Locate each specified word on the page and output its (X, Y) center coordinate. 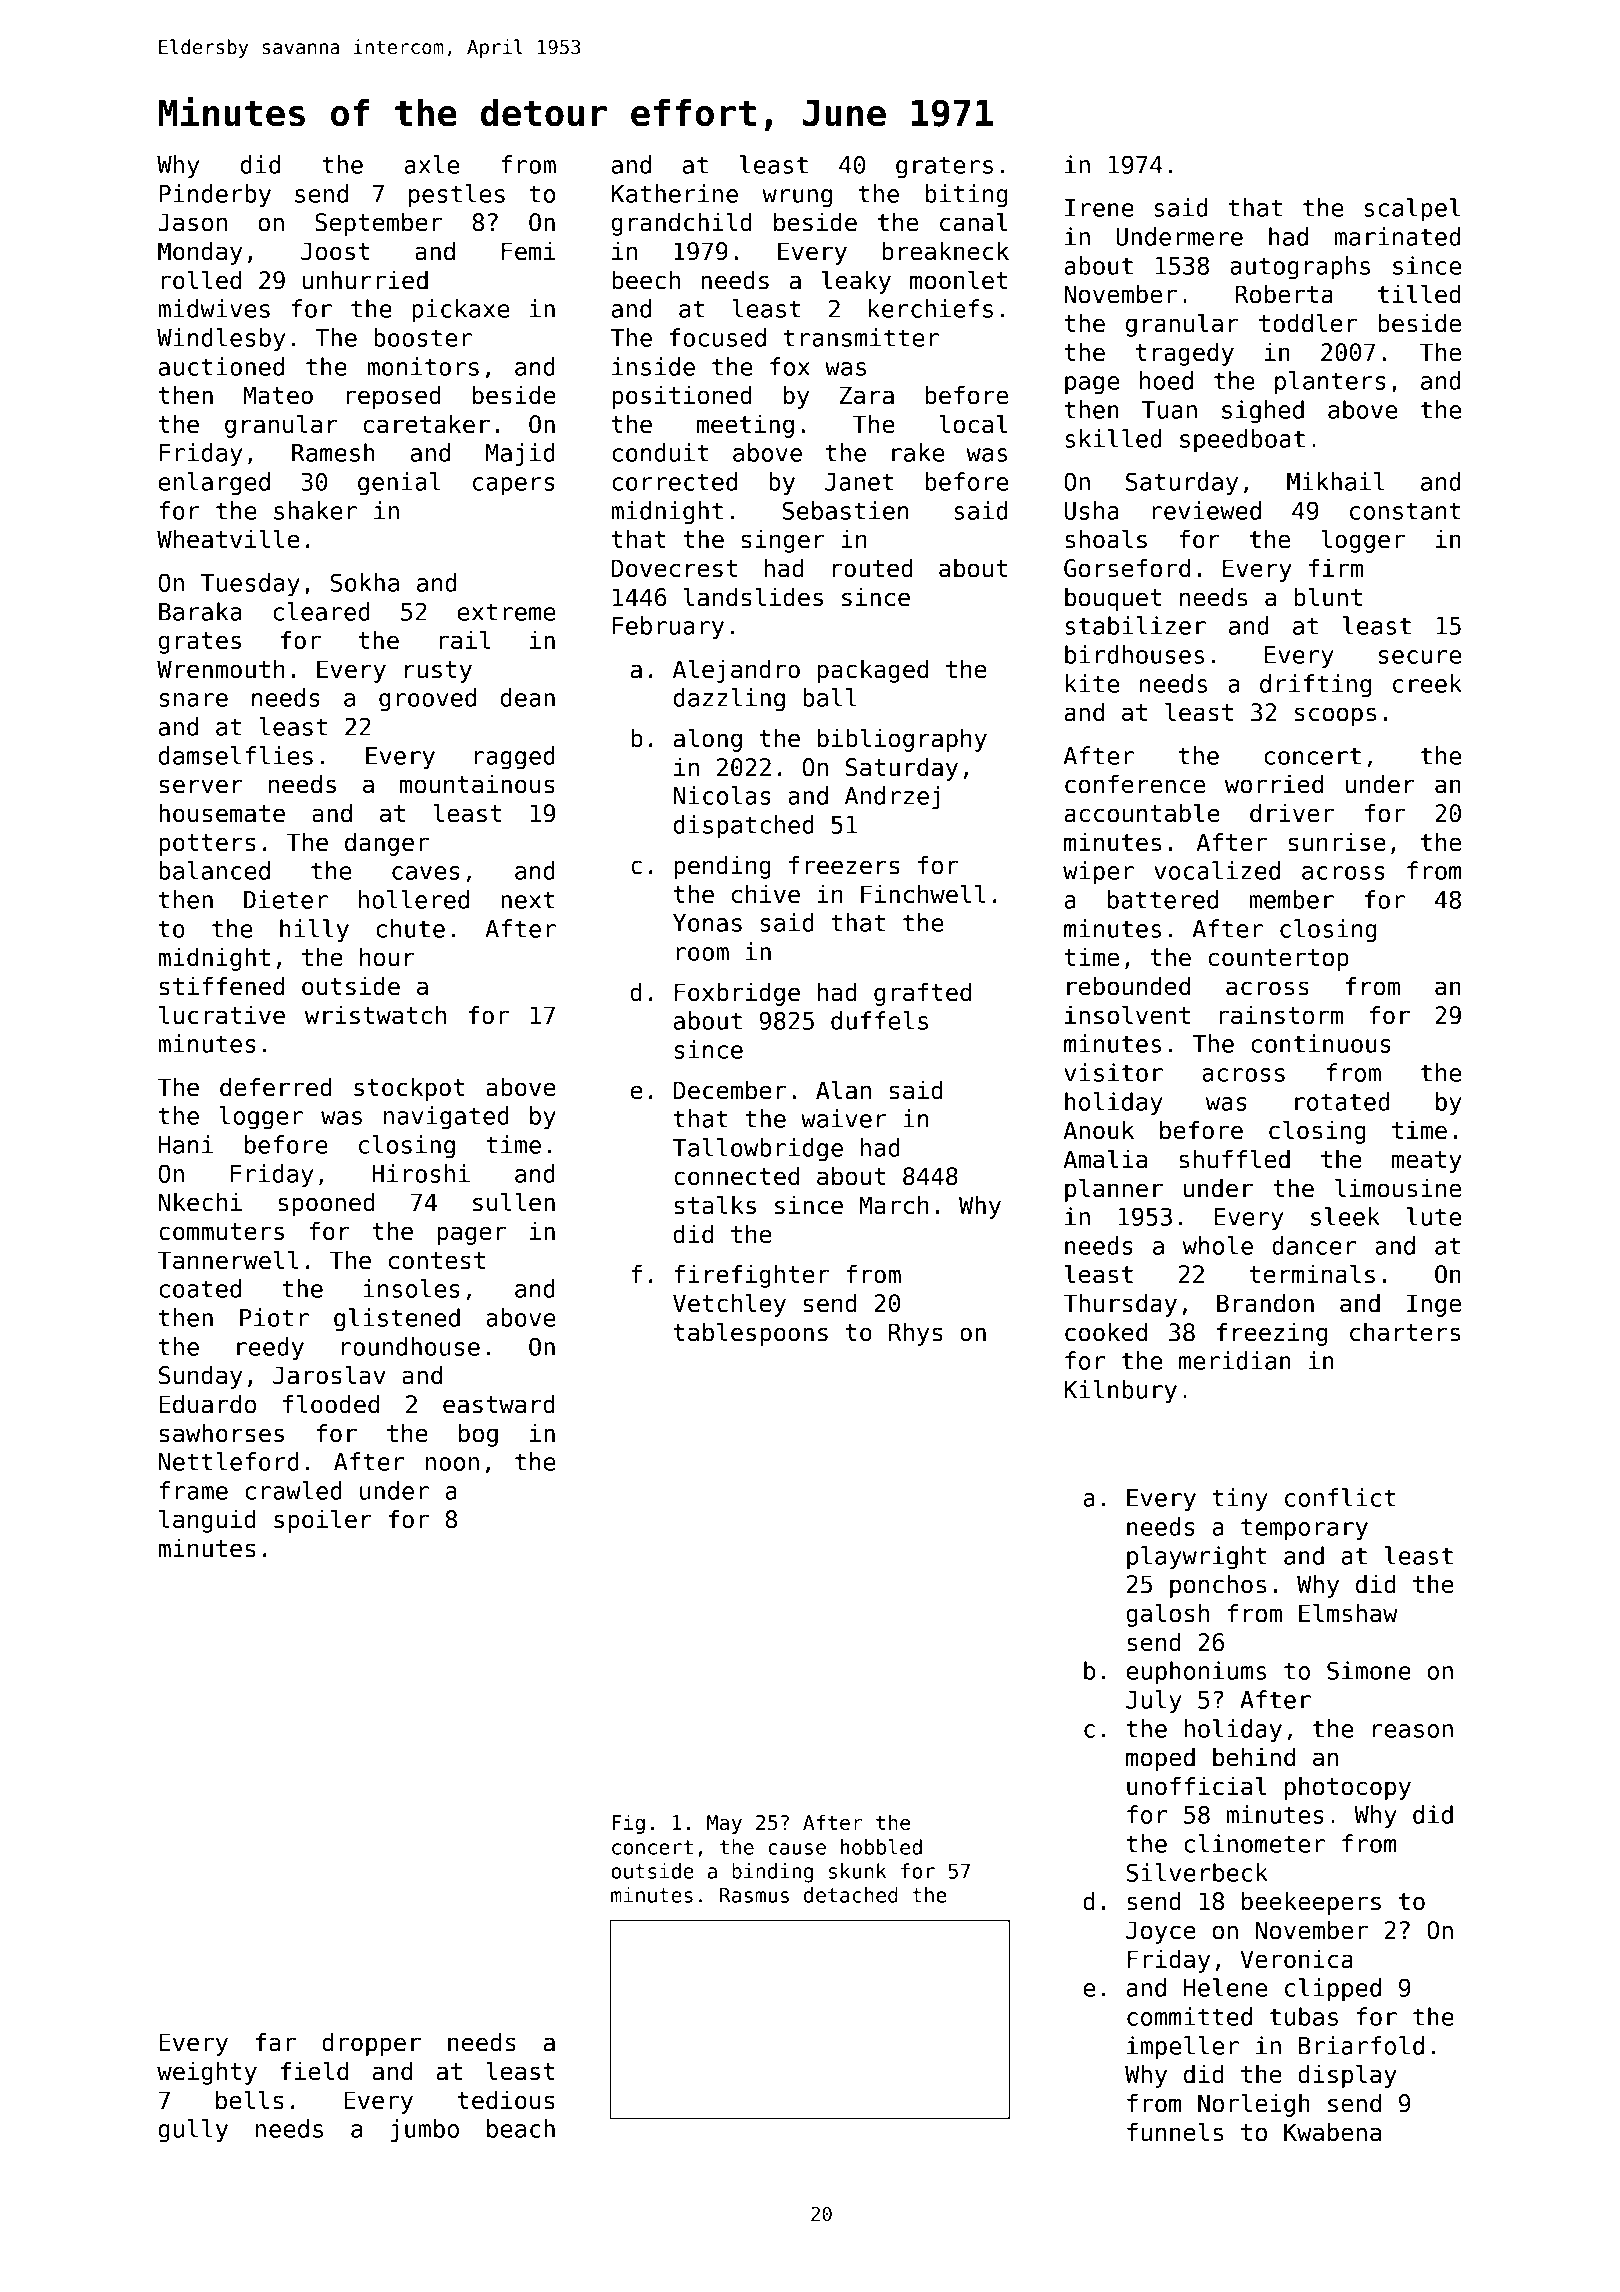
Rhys (916, 1334)
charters (1405, 1332)
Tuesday (250, 585)
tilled (1419, 294)
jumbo (425, 2131)
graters (944, 167)
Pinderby (215, 196)
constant (1405, 511)
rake (918, 452)
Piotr (274, 1317)
